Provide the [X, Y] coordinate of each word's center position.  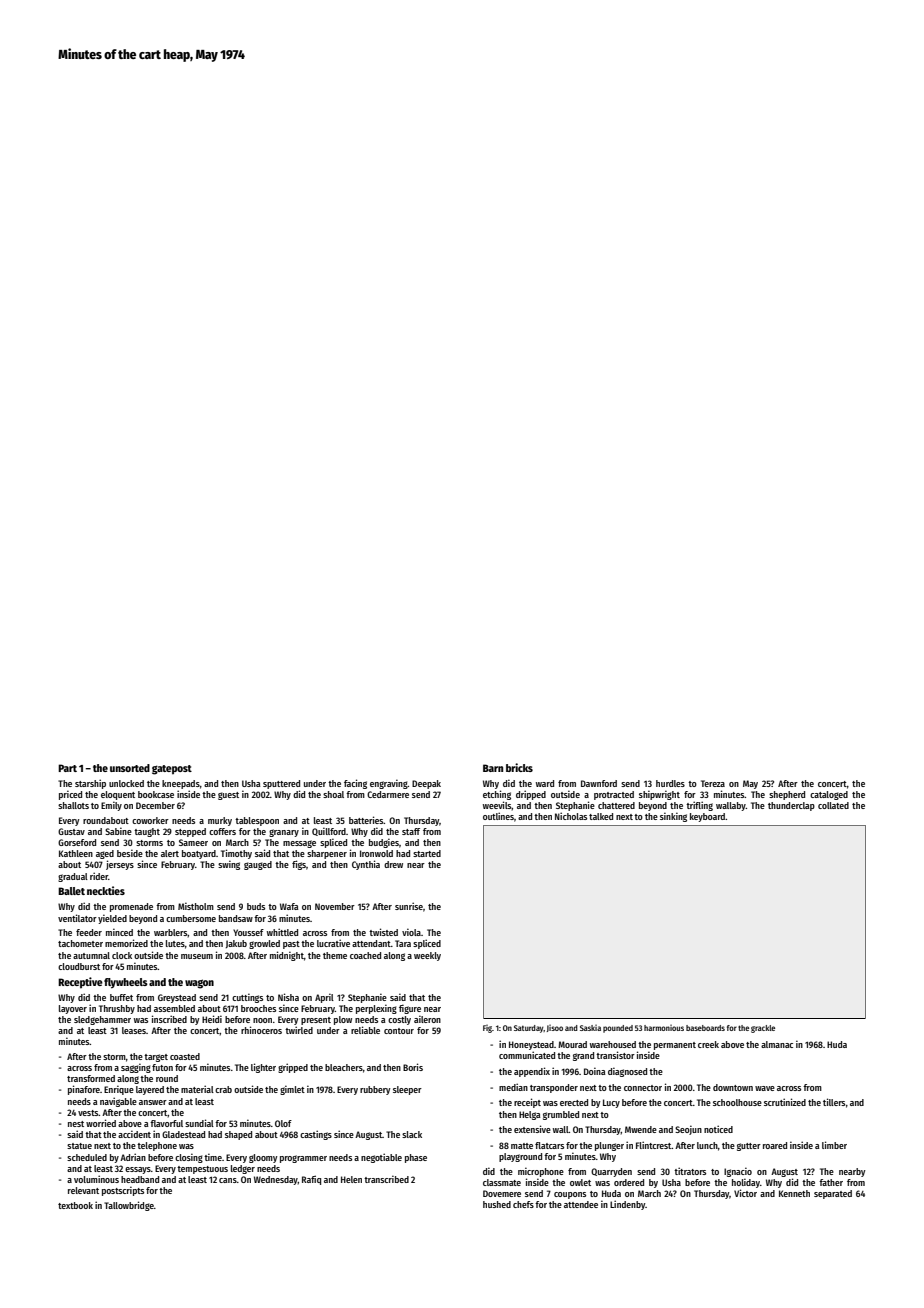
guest [228, 796]
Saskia [590, 1028]
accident [134, 1134]
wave [765, 1088]
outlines [498, 816]
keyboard [707, 817]
